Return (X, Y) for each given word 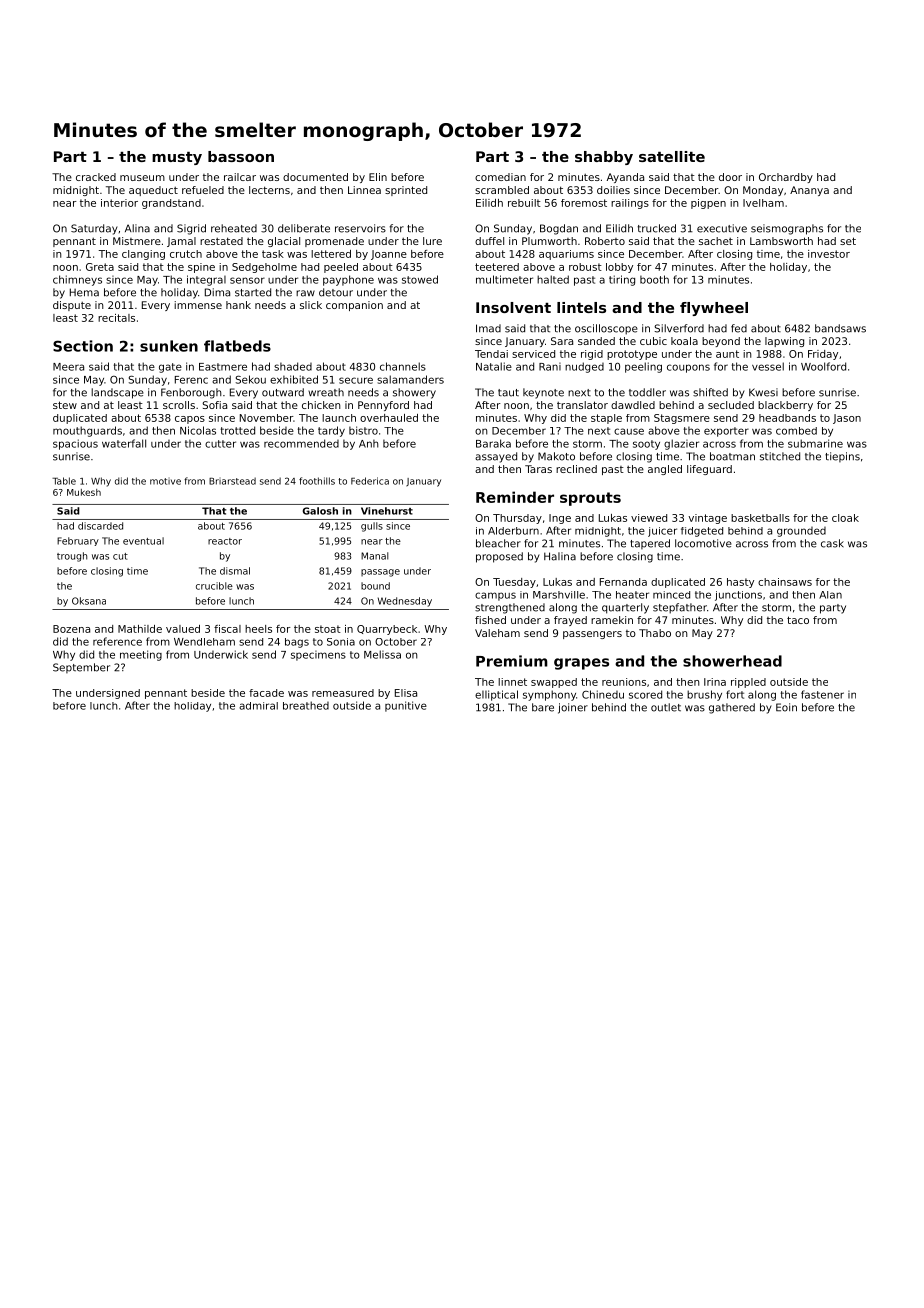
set (848, 241)
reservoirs (360, 228)
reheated (234, 228)
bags (297, 643)
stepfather (680, 608)
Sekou (251, 379)
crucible (214, 586)
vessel (768, 366)
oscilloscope (606, 329)
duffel (489, 241)
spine (201, 268)
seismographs (787, 229)
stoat (328, 629)
